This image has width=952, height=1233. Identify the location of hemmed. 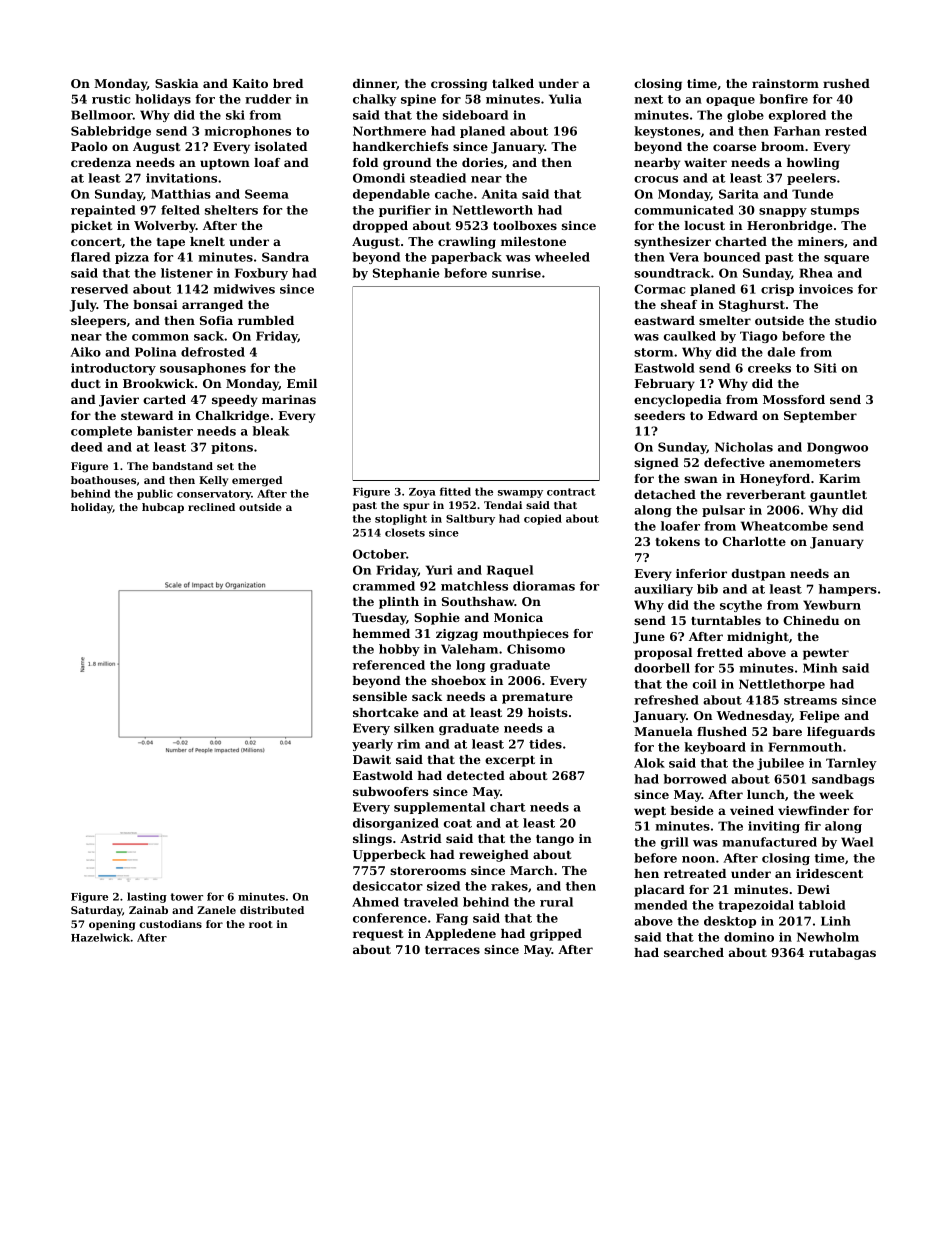
(381, 633).
